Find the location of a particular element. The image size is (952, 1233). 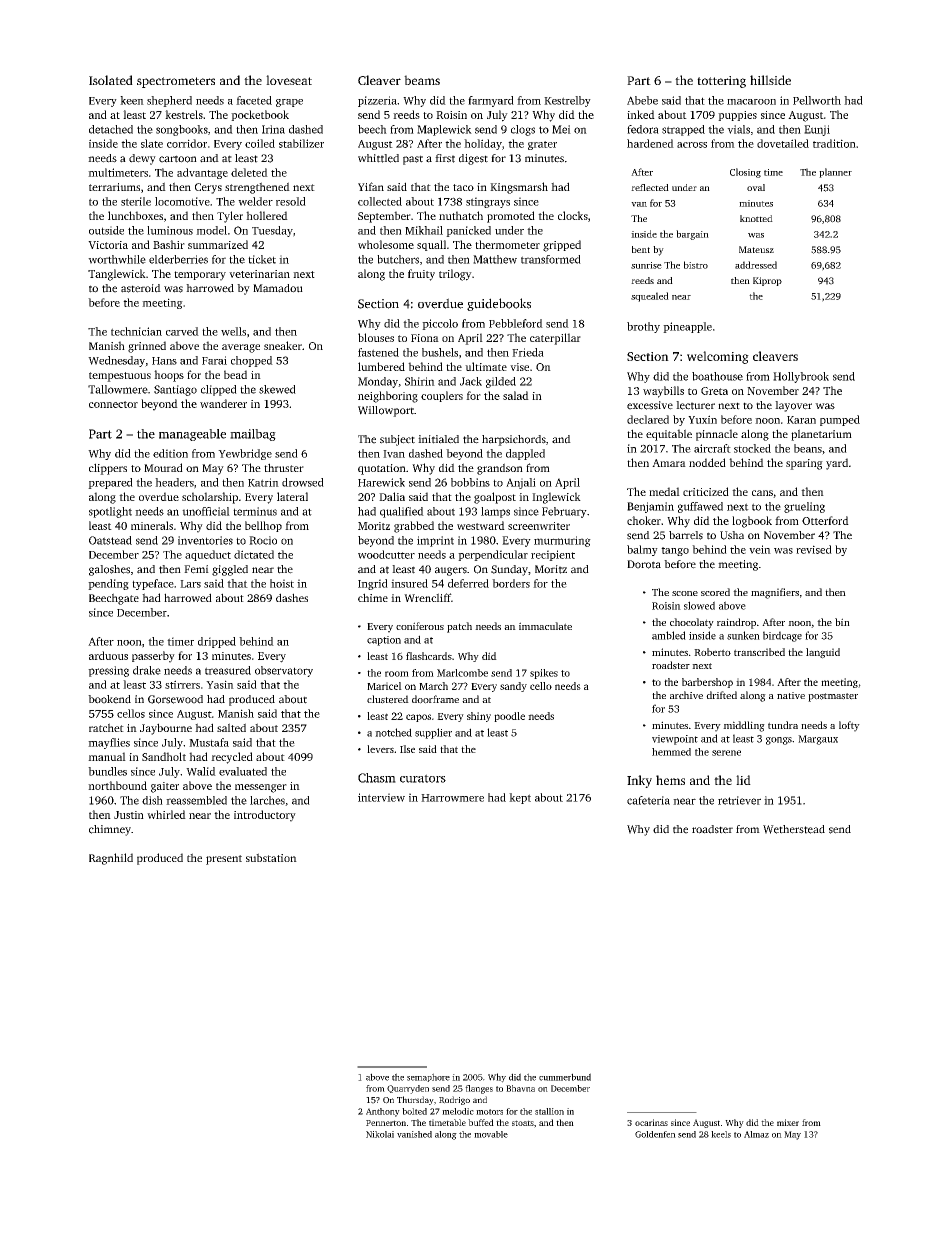

beams is located at coordinates (422, 80).
